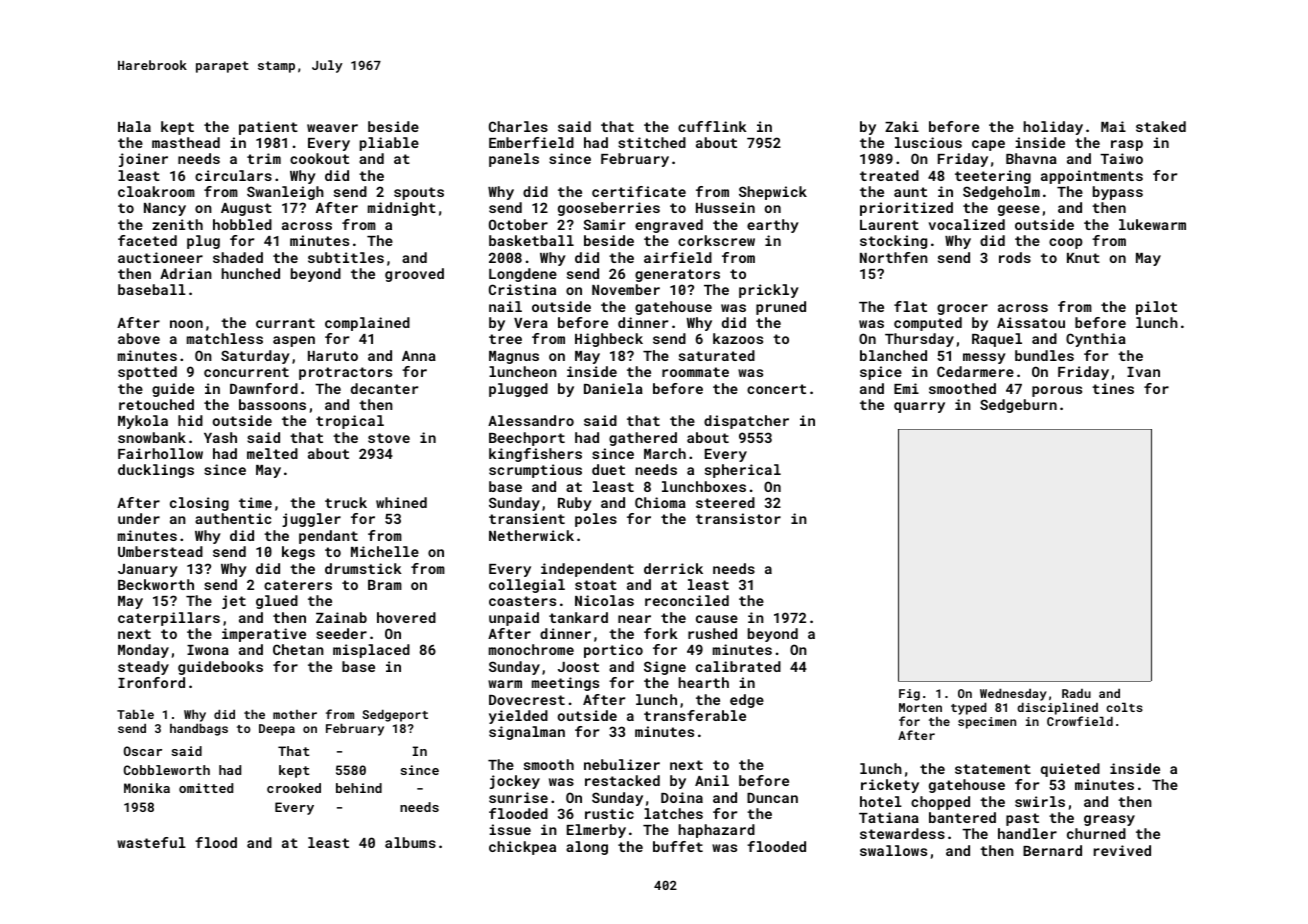  What do you see at coordinates (773, 193) in the screenshot?
I see `Shepwick` at bounding box center [773, 193].
